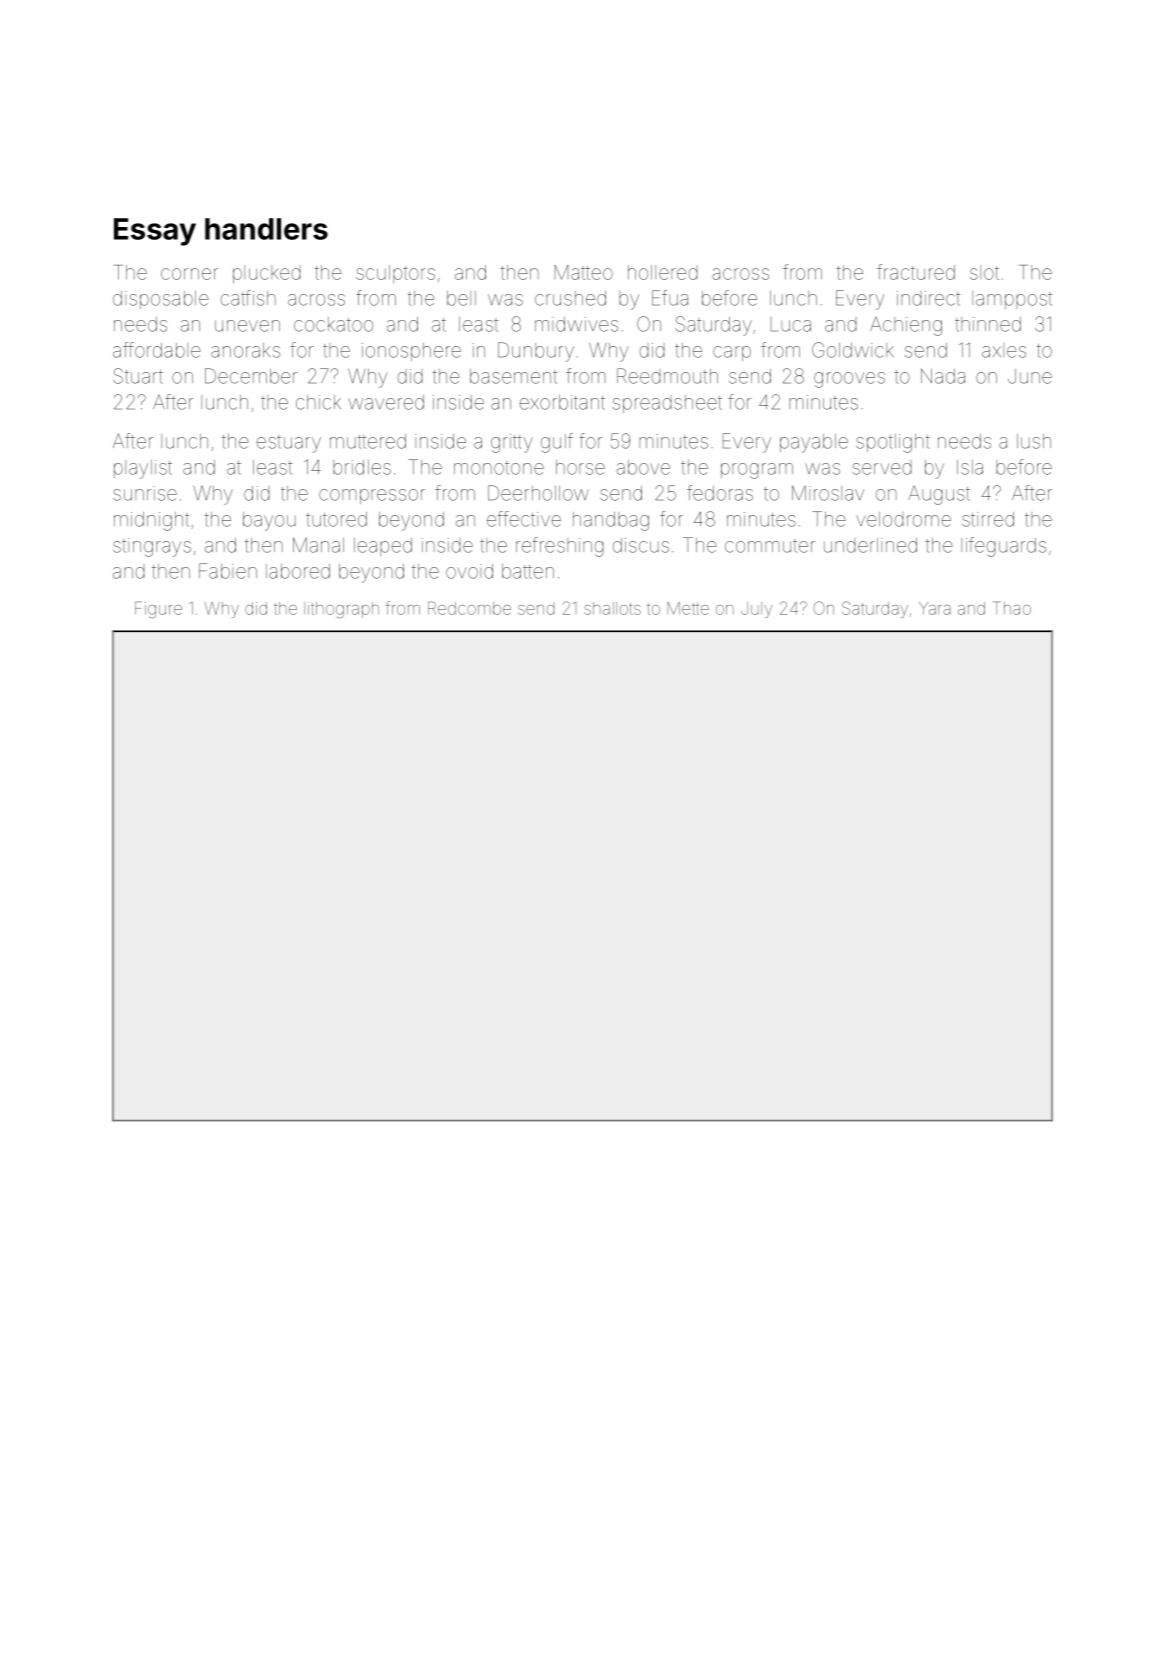  Describe the element at coordinates (138, 376) in the image. I see `Stuart` at that location.
